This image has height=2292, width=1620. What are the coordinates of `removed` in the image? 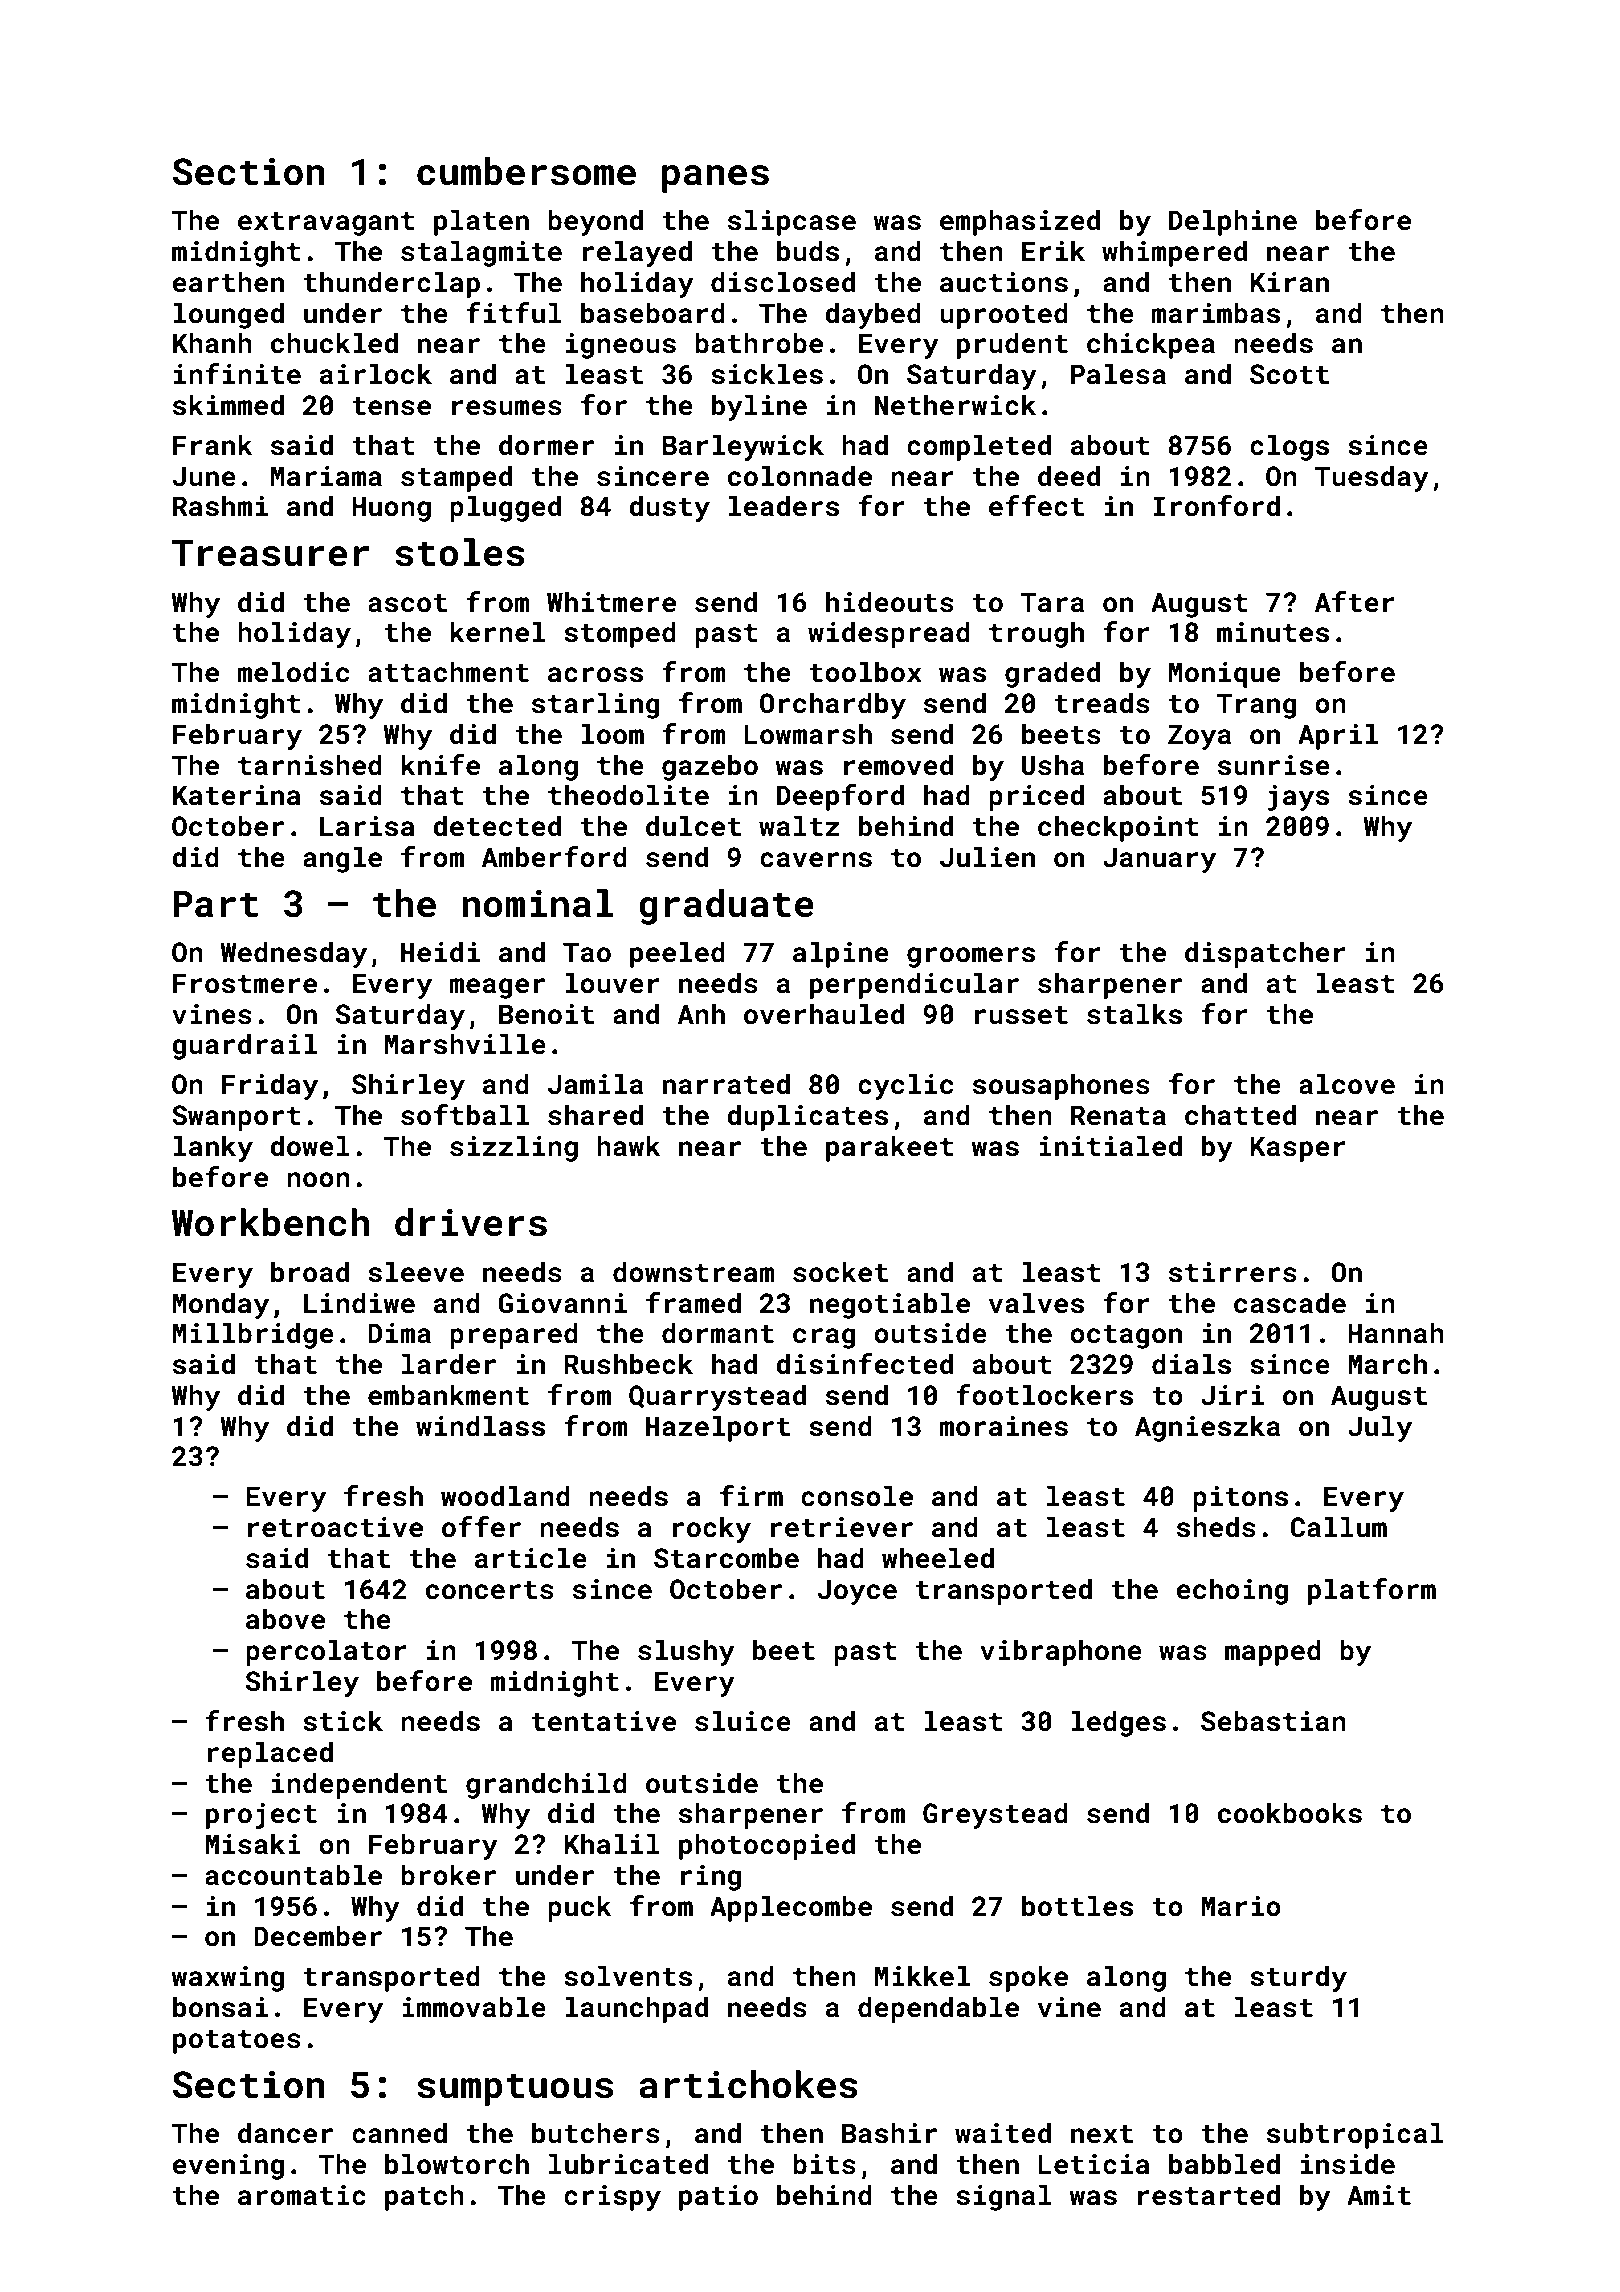 It's located at (898, 765).
